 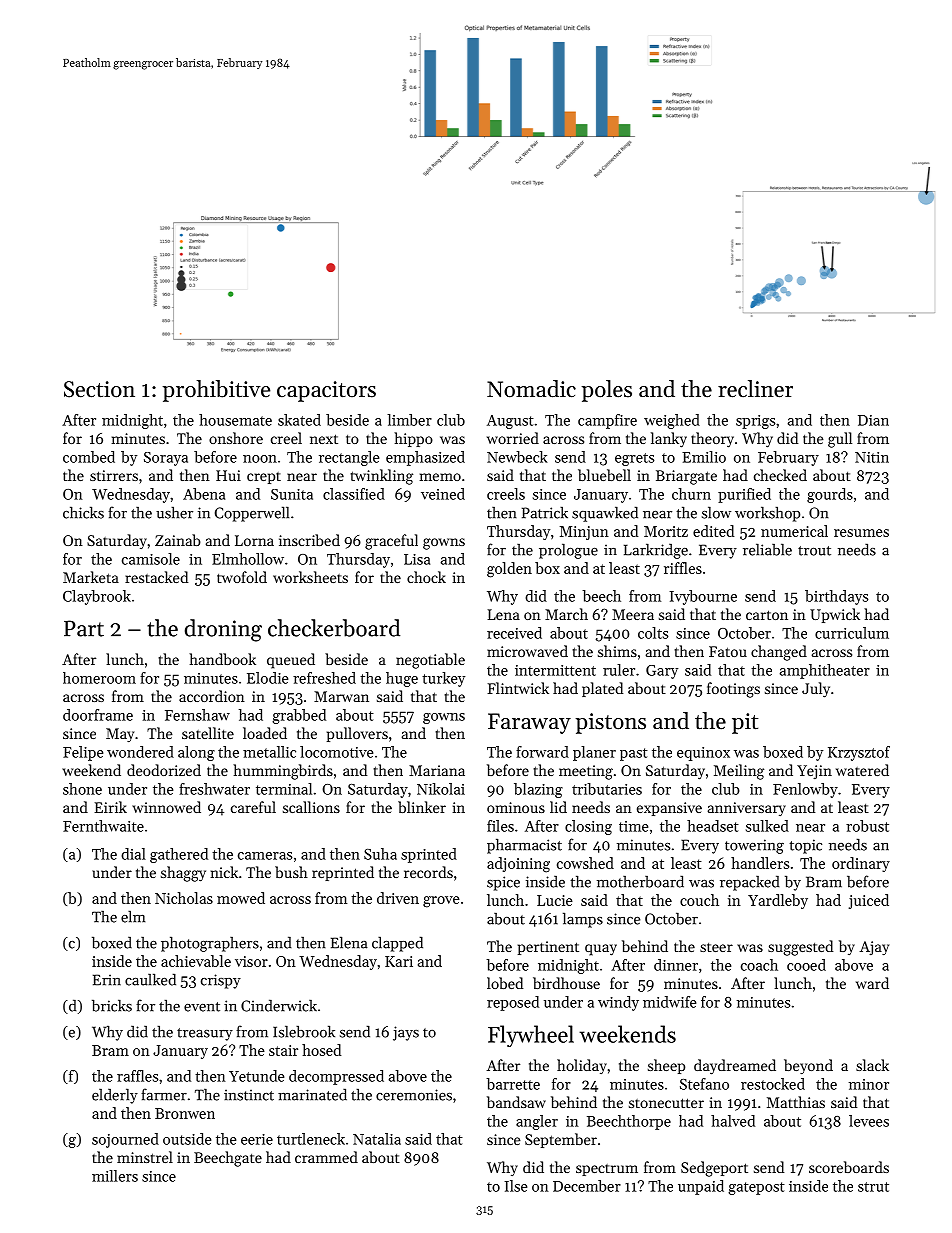 What do you see at coordinates (584, 533) in the screenshot?
I see `Minjun` at bounding box center [584, 533].
